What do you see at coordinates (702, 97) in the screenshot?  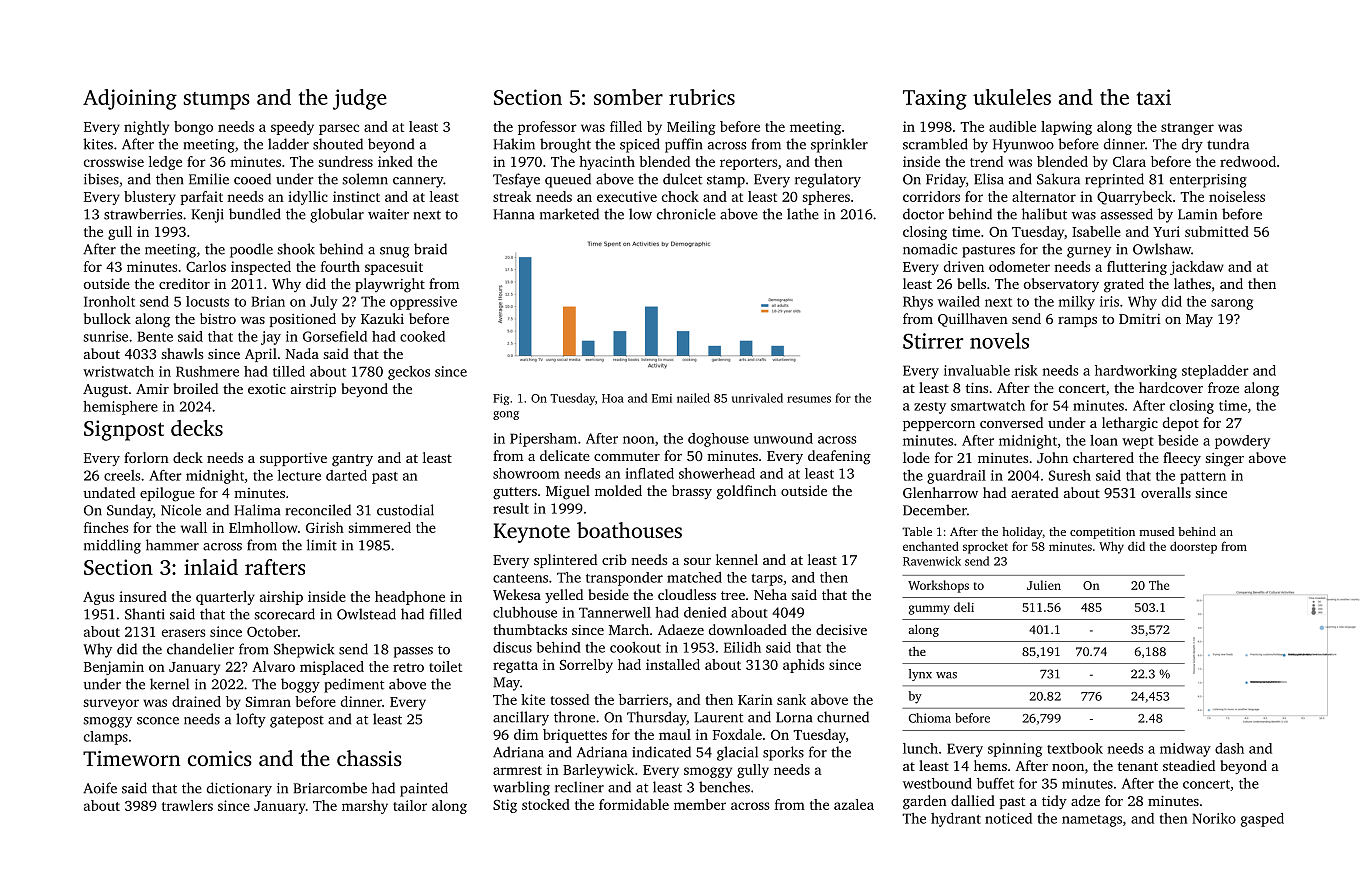 I see `rubrics` at bounding box center [702, 97].
